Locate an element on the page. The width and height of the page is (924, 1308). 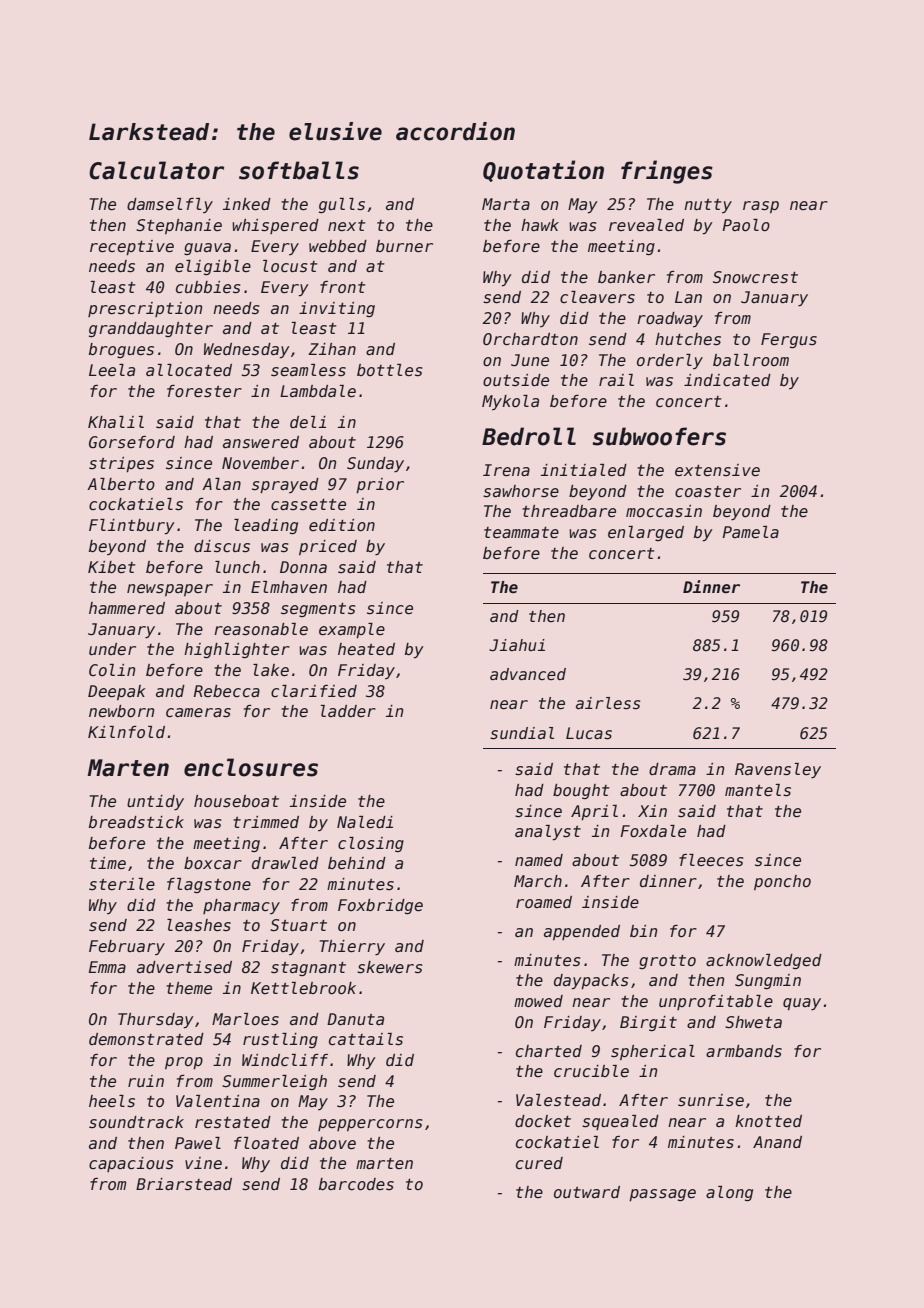
fringes is located at coordinates (667, 172).
